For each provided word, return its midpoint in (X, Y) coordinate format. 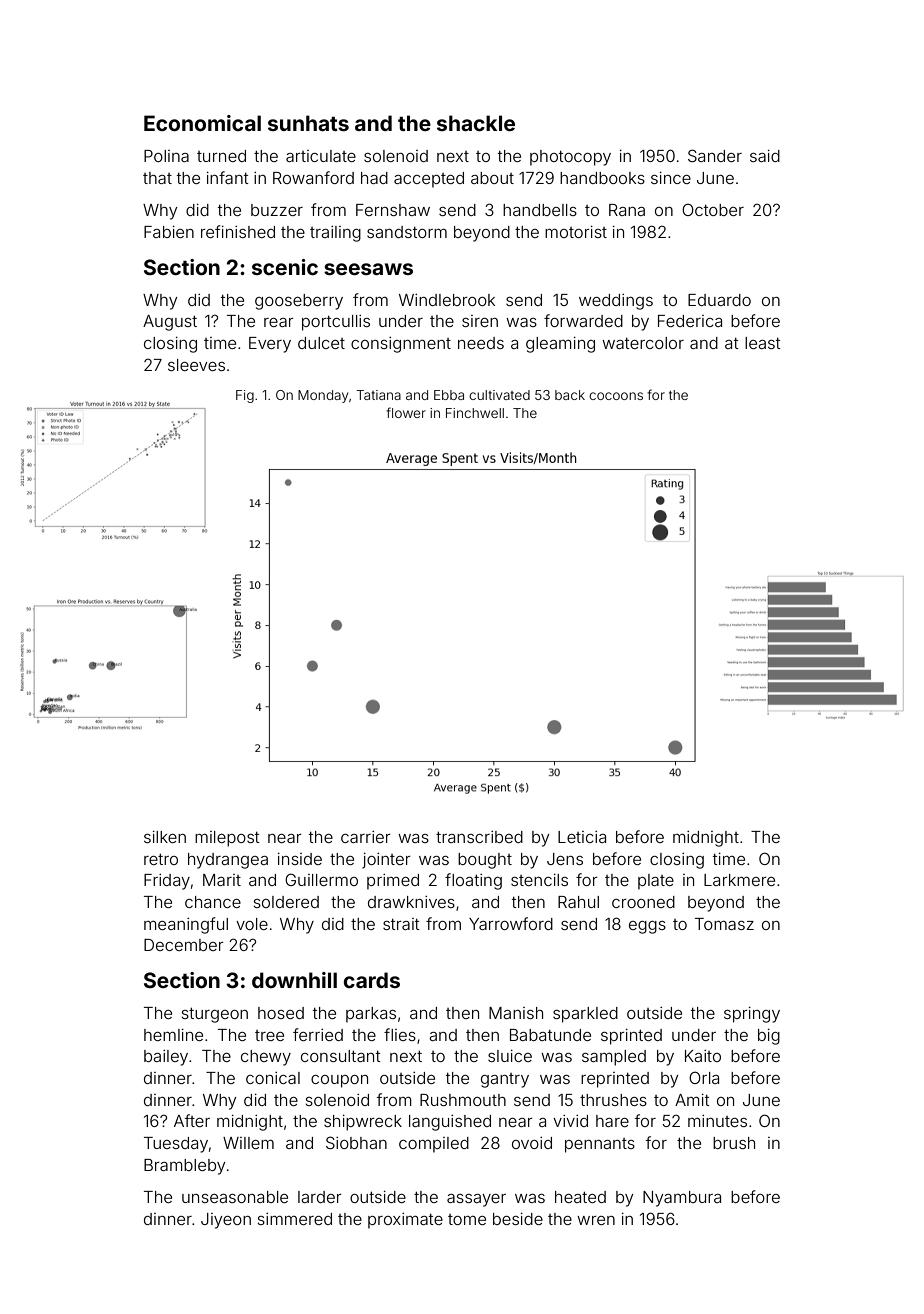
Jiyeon (226, 1221)
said (765, 156)
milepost (227, 839)
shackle (476, 123)
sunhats (308, 123)
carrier (366, 837)
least (763, 343)
